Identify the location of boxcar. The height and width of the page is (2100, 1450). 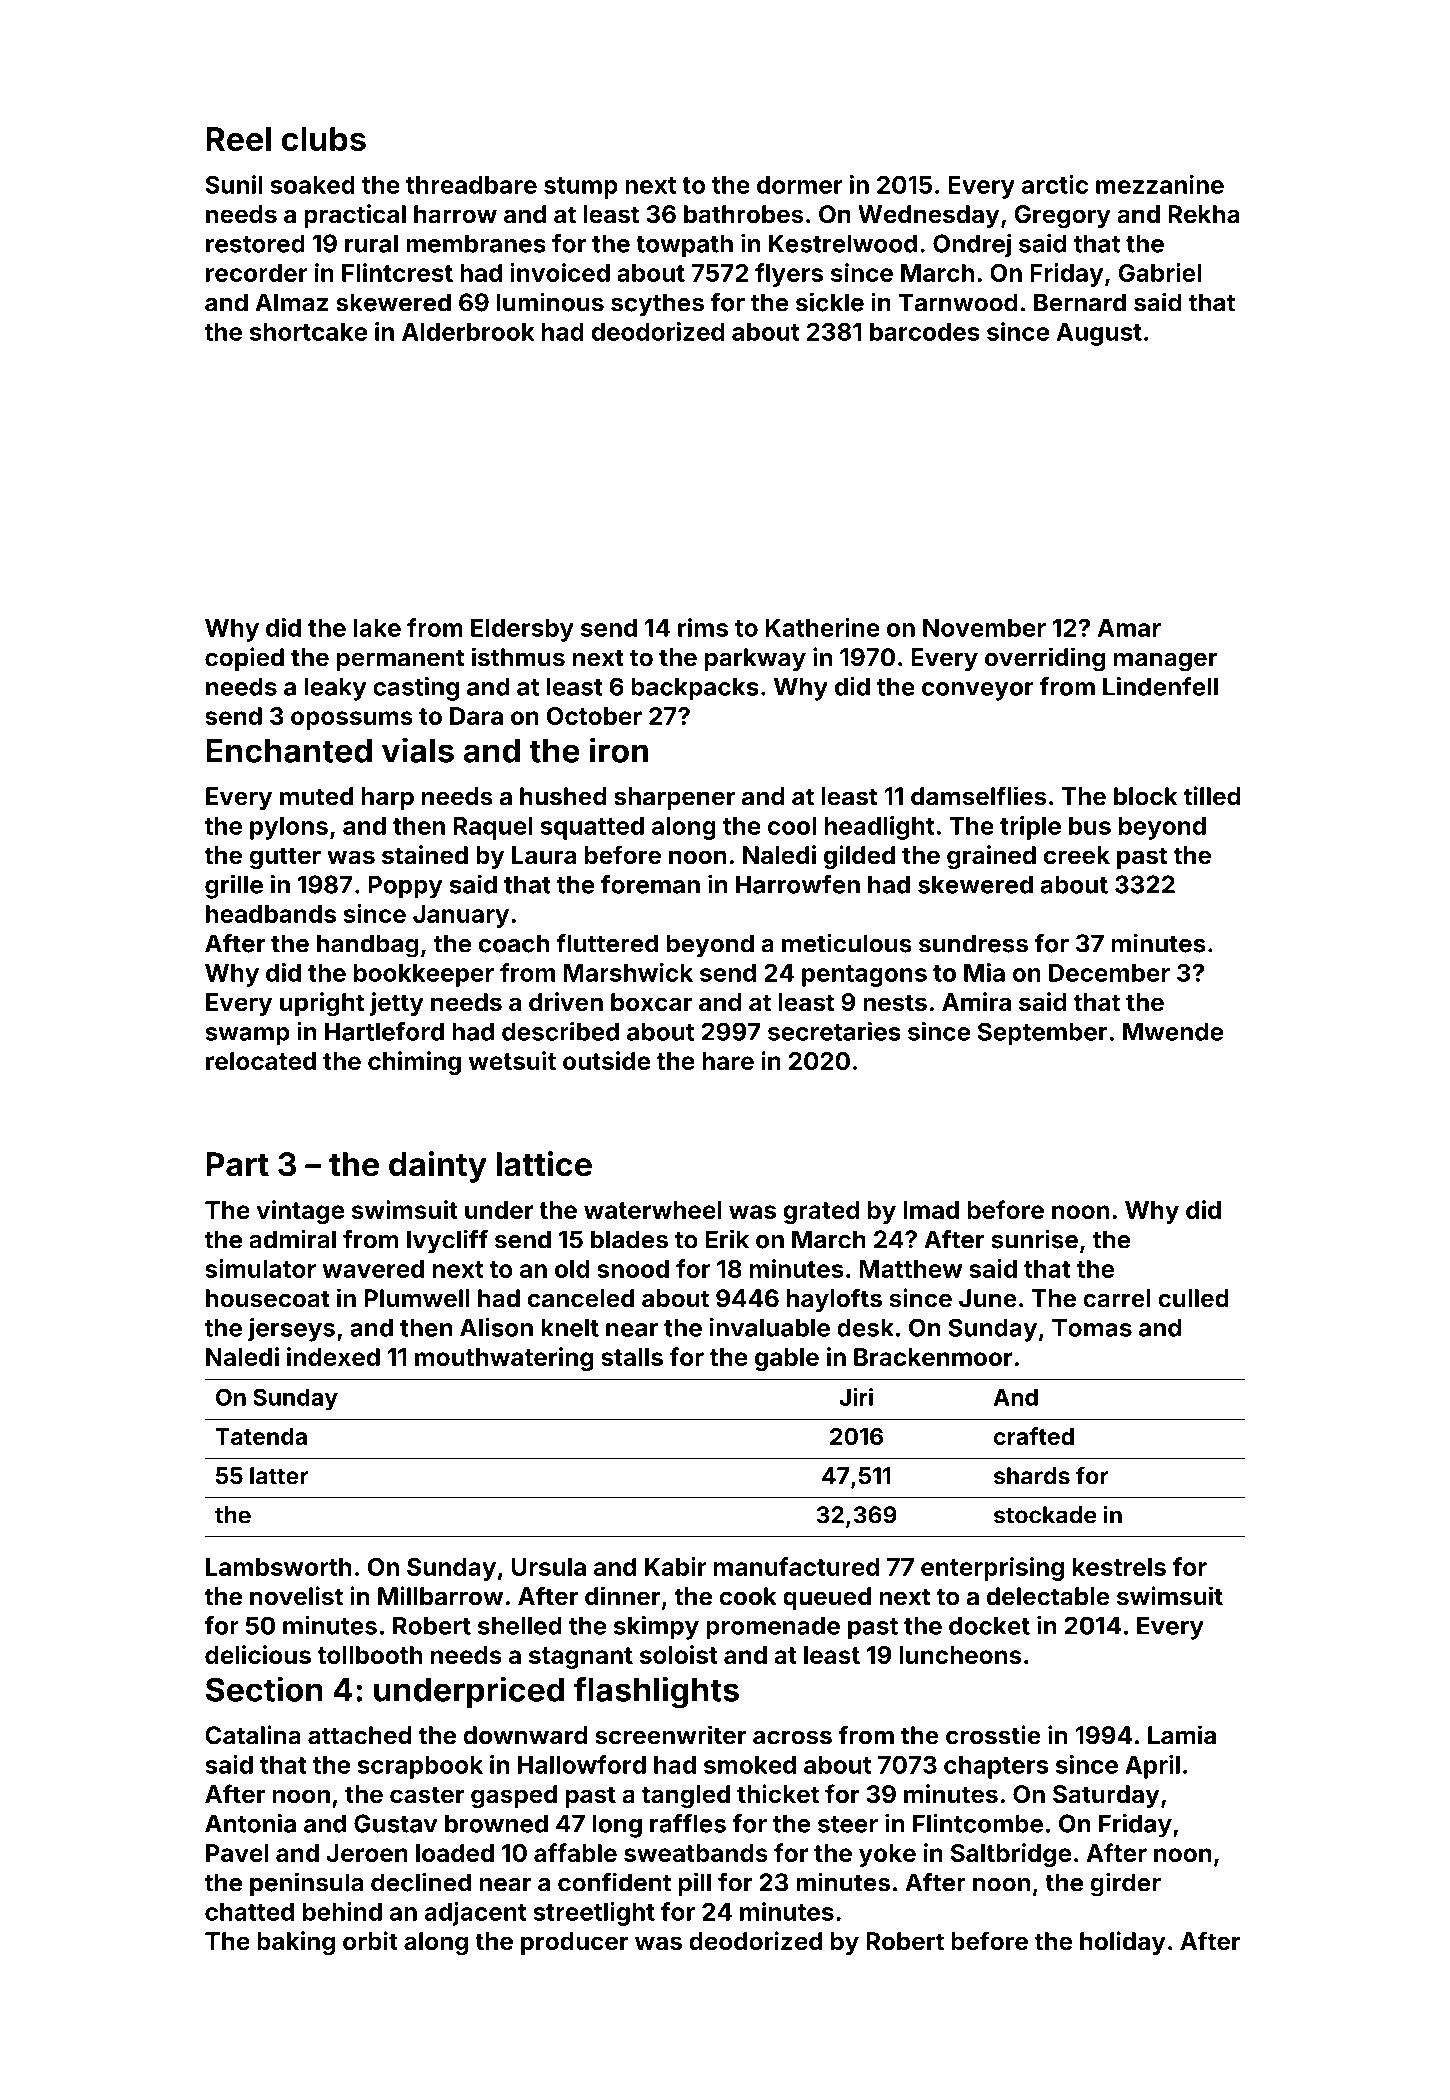
(651, 1002).
